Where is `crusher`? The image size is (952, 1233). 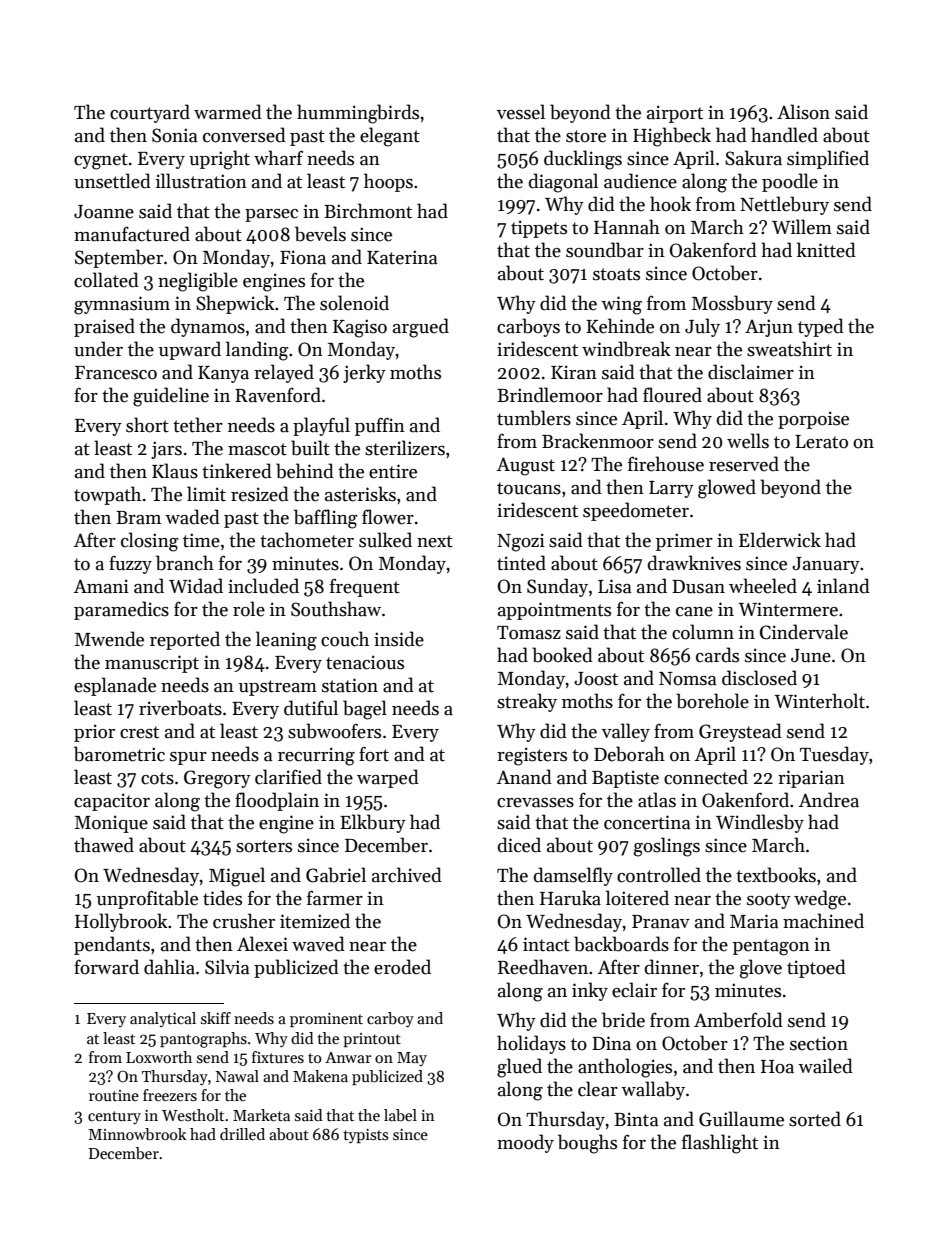
crusher is located at coordinates (244, 921).
